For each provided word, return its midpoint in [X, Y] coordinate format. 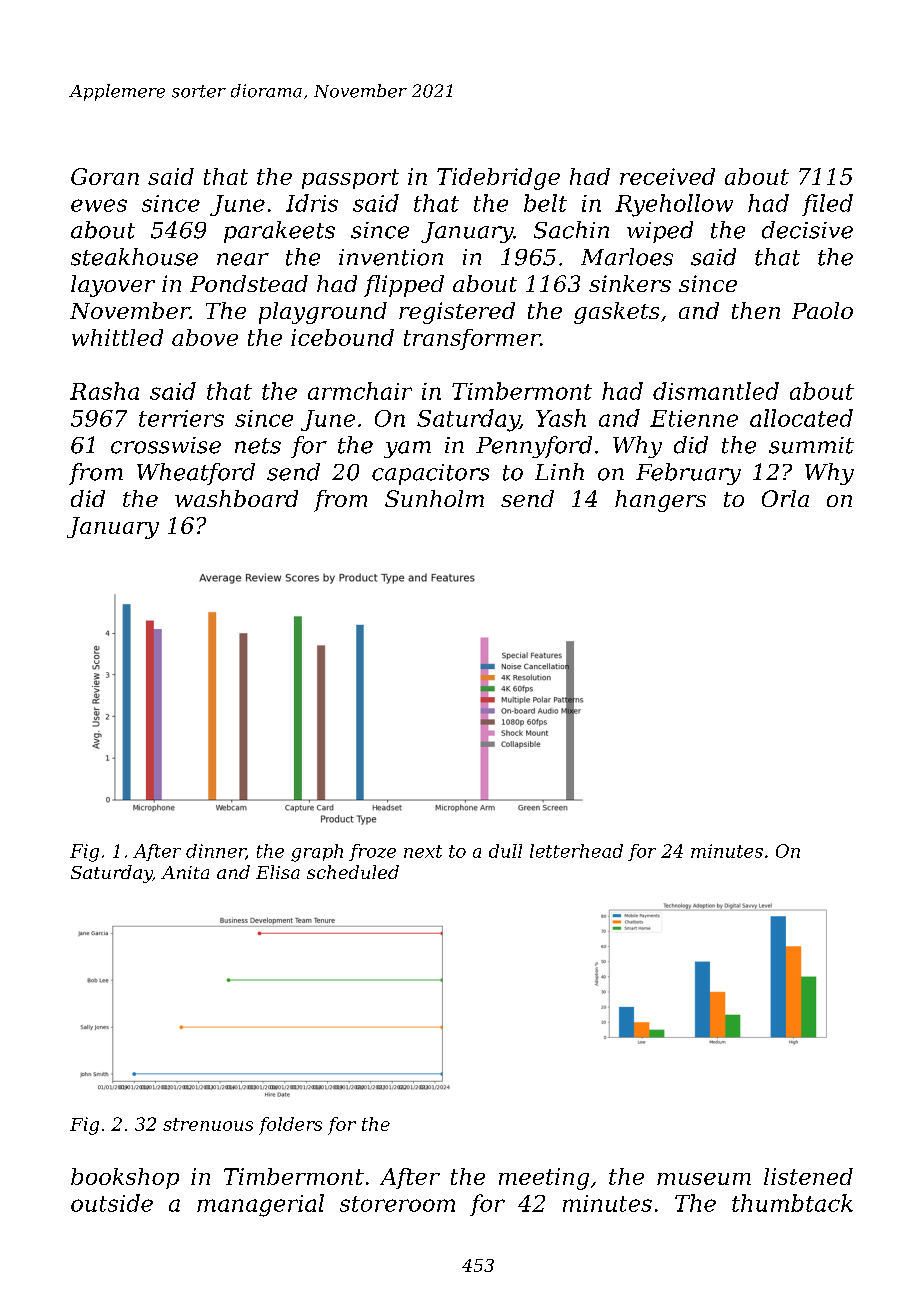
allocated [801, 418]
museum [704, 1179]
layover [113, 286]
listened [808, 1176]
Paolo [822, 310]
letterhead [576, 851]
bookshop [125, 1178]
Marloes [627, 257]
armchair [360, 391]
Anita [185, 872]
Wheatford [196, 474]
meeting [544, 1179]
